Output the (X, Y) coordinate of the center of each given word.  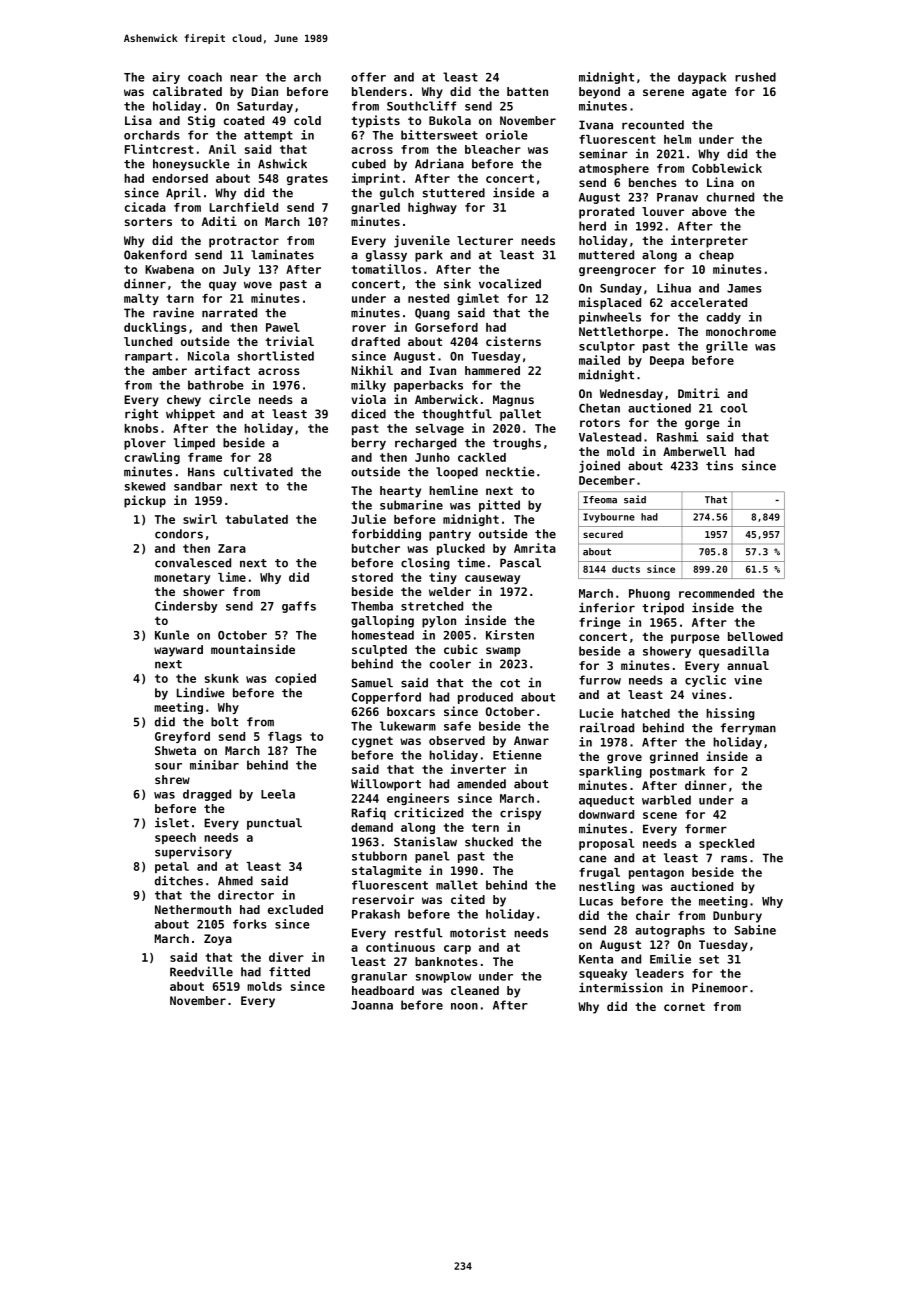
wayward (178, 651)
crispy (520, 813)
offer (368, 77)
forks (250, 924)
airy (166, 78)
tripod (663, 608)
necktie (510, 471)
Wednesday (631, 395)
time (471, 562)
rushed (755, 77)
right (141, 414)
